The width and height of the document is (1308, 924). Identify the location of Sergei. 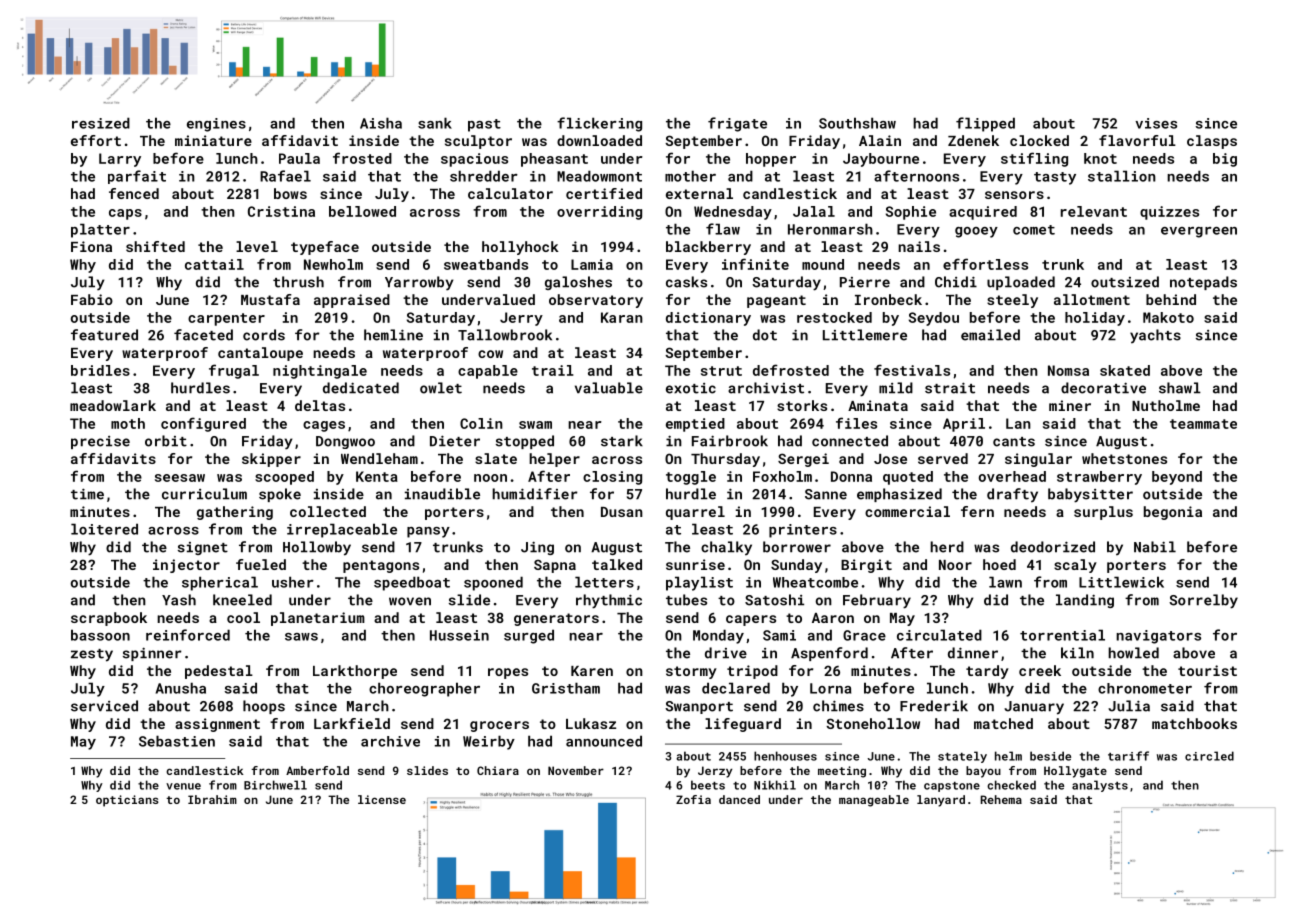
(803, 460).
